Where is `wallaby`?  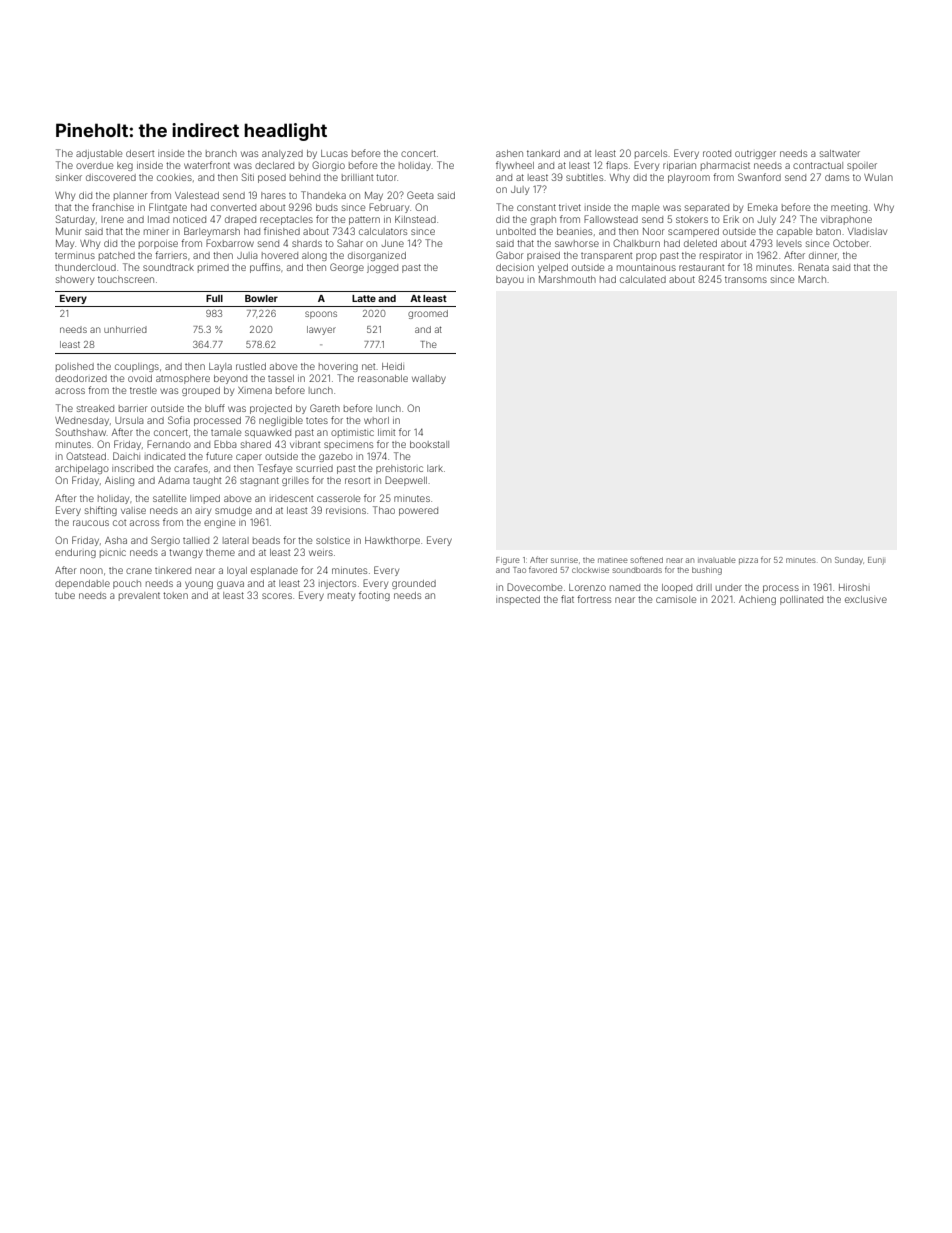 wallaby is located at coordinates (429, 379).
